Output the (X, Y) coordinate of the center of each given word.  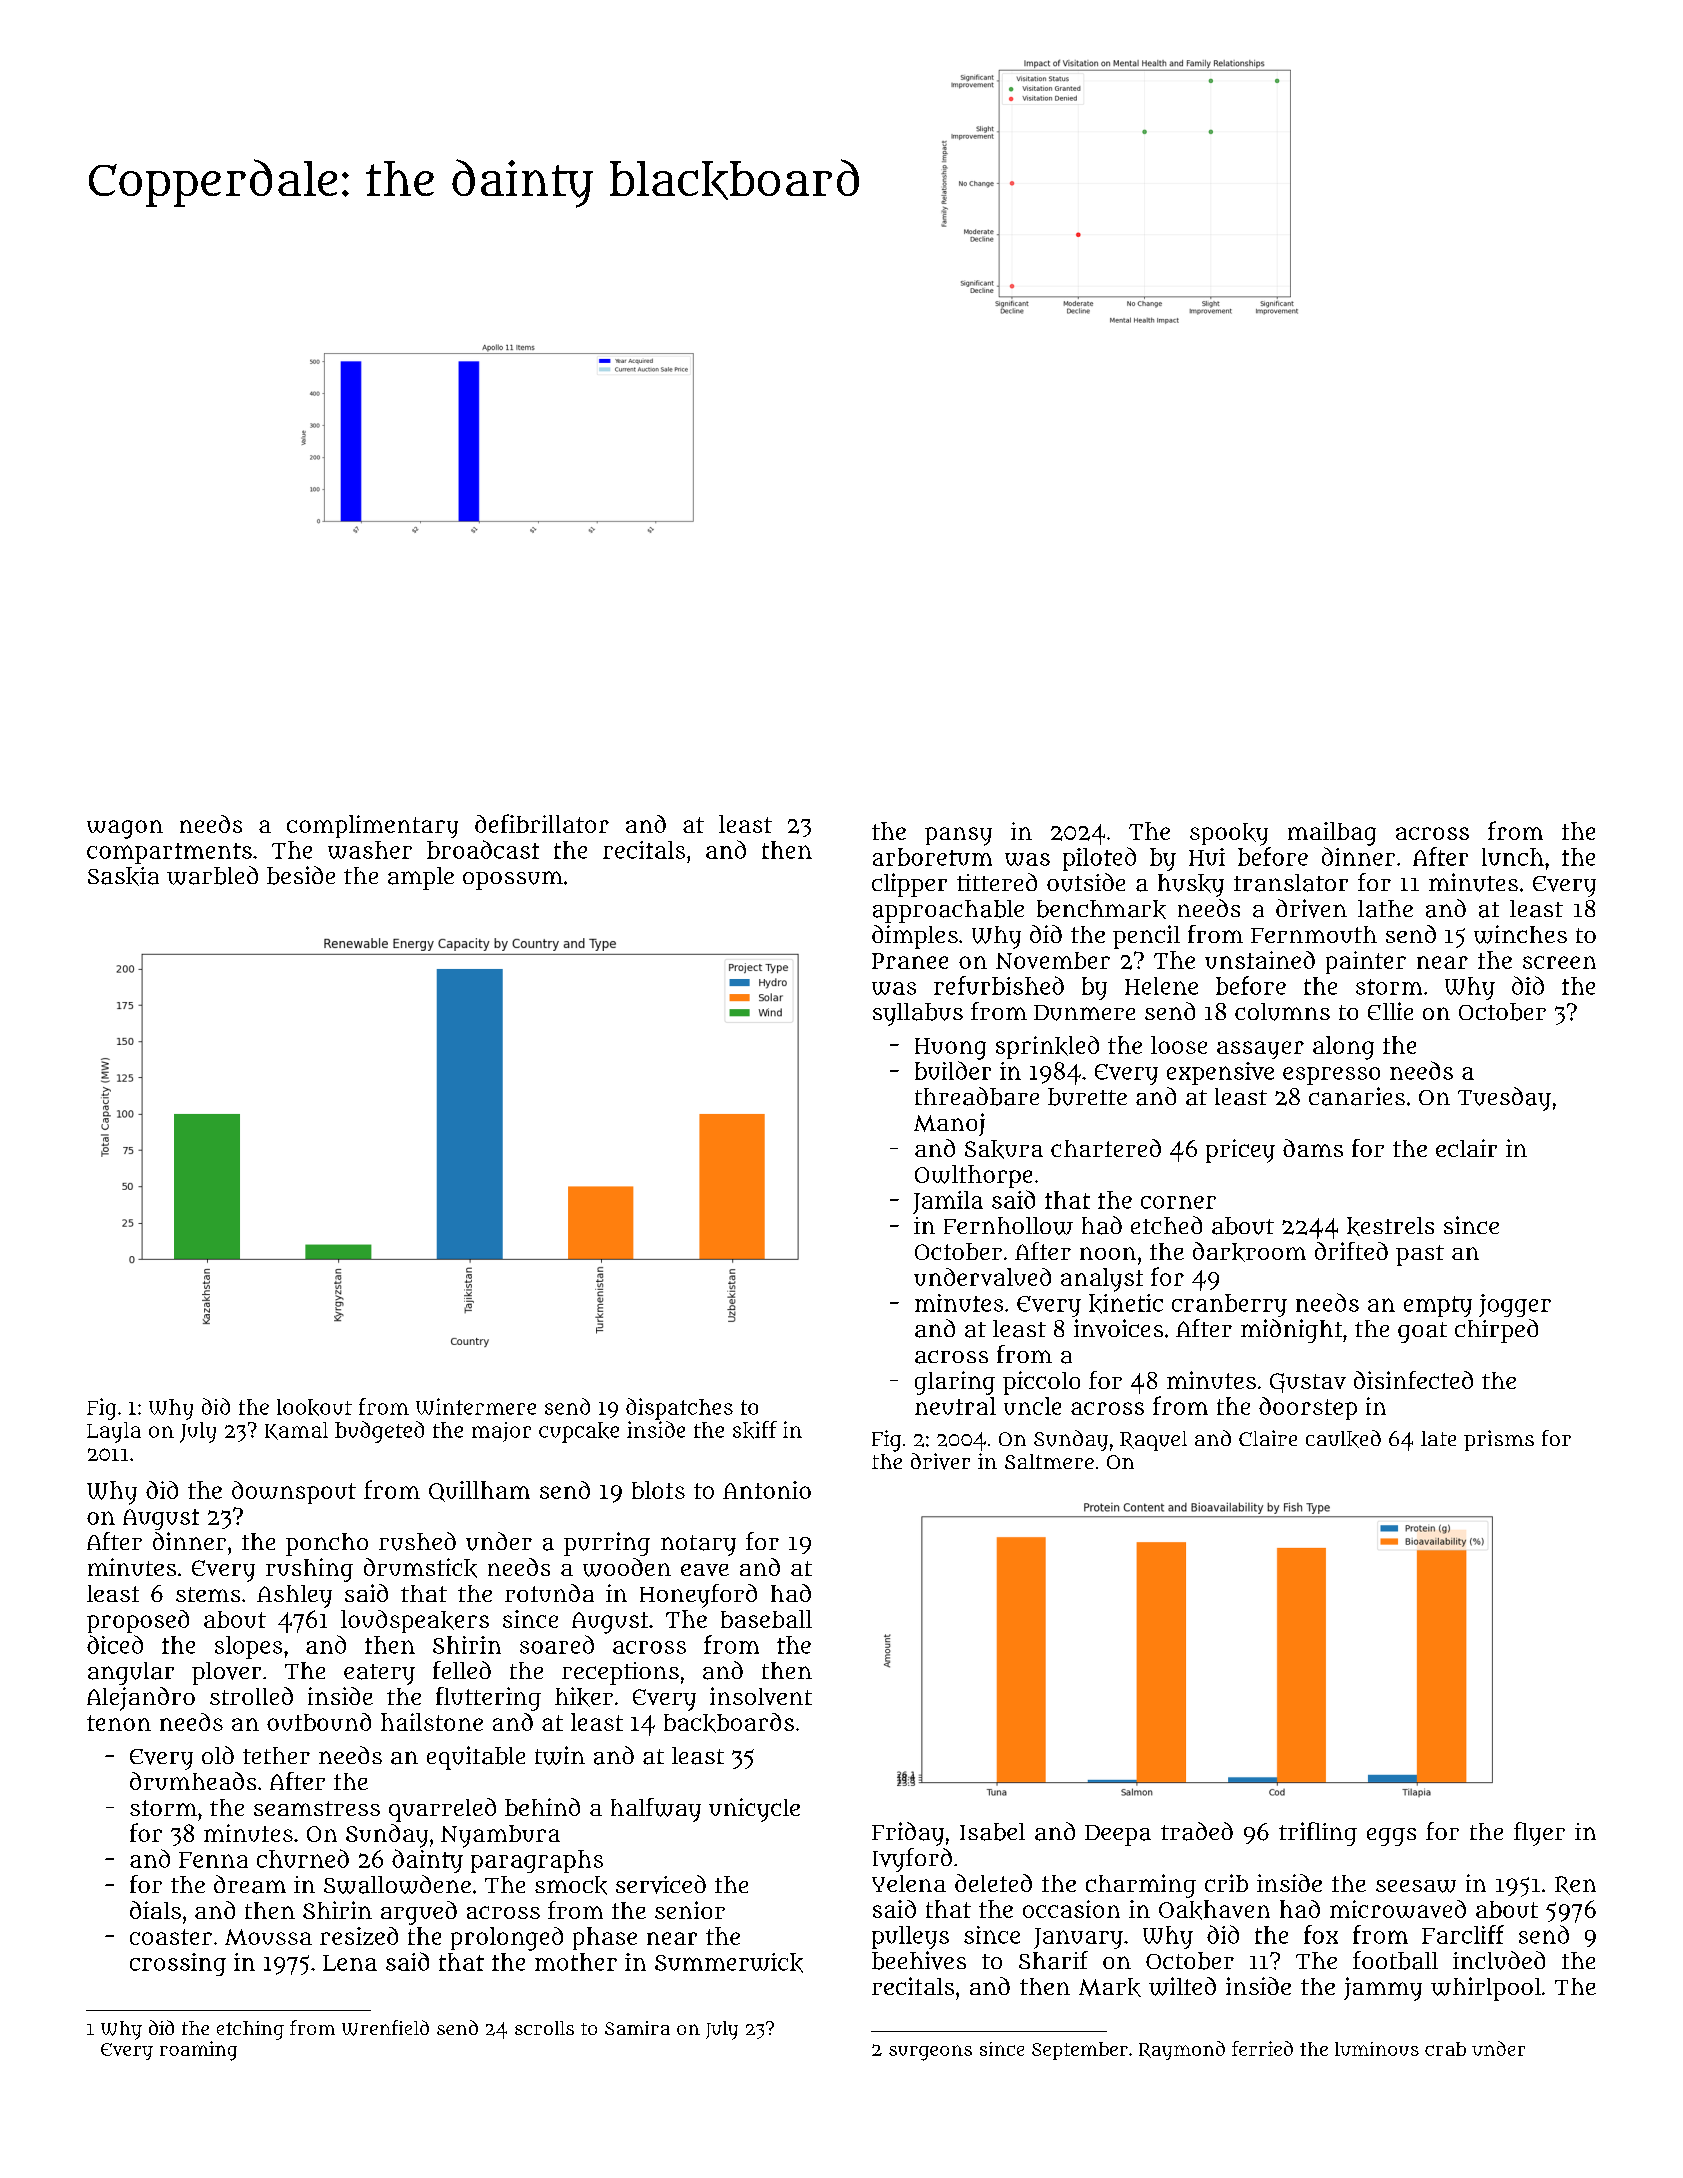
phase (605, 1938)
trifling (1318, 1834)
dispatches (679, 1409)
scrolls (544, 2028)
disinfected (1413, 1380)
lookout (314, 1407)
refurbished (999, 985)
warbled (212, 875)
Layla (114, 1432)
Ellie (1390, 1011)
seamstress (317, 1808)
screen (1559, 962)
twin (560, 1755)
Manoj (949, 1124)
